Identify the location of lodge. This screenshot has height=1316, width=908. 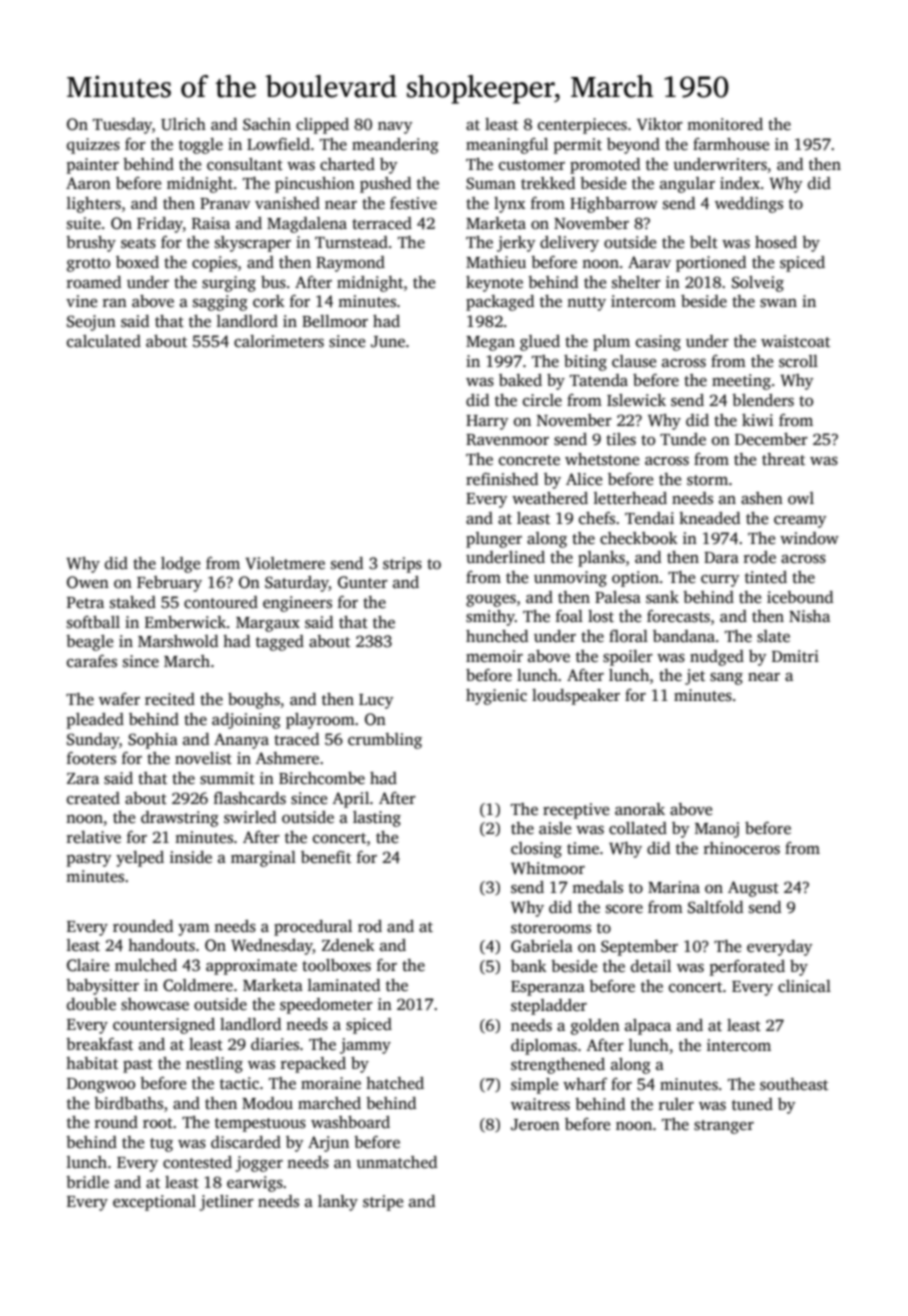
(180, 565).
